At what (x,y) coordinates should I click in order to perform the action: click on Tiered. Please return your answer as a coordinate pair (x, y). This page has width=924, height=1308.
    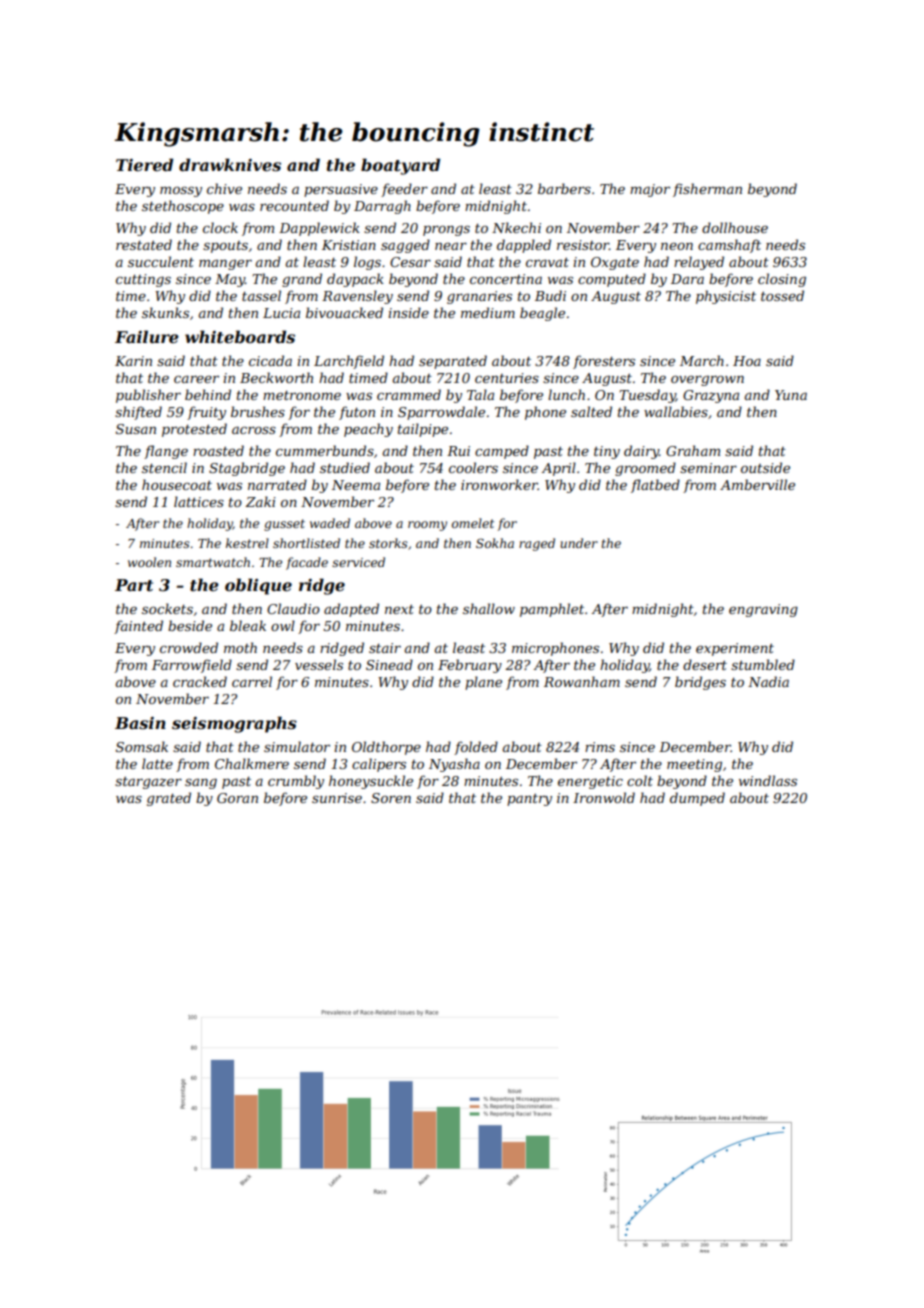
    Looking at the image, I should click on (144, 164).
